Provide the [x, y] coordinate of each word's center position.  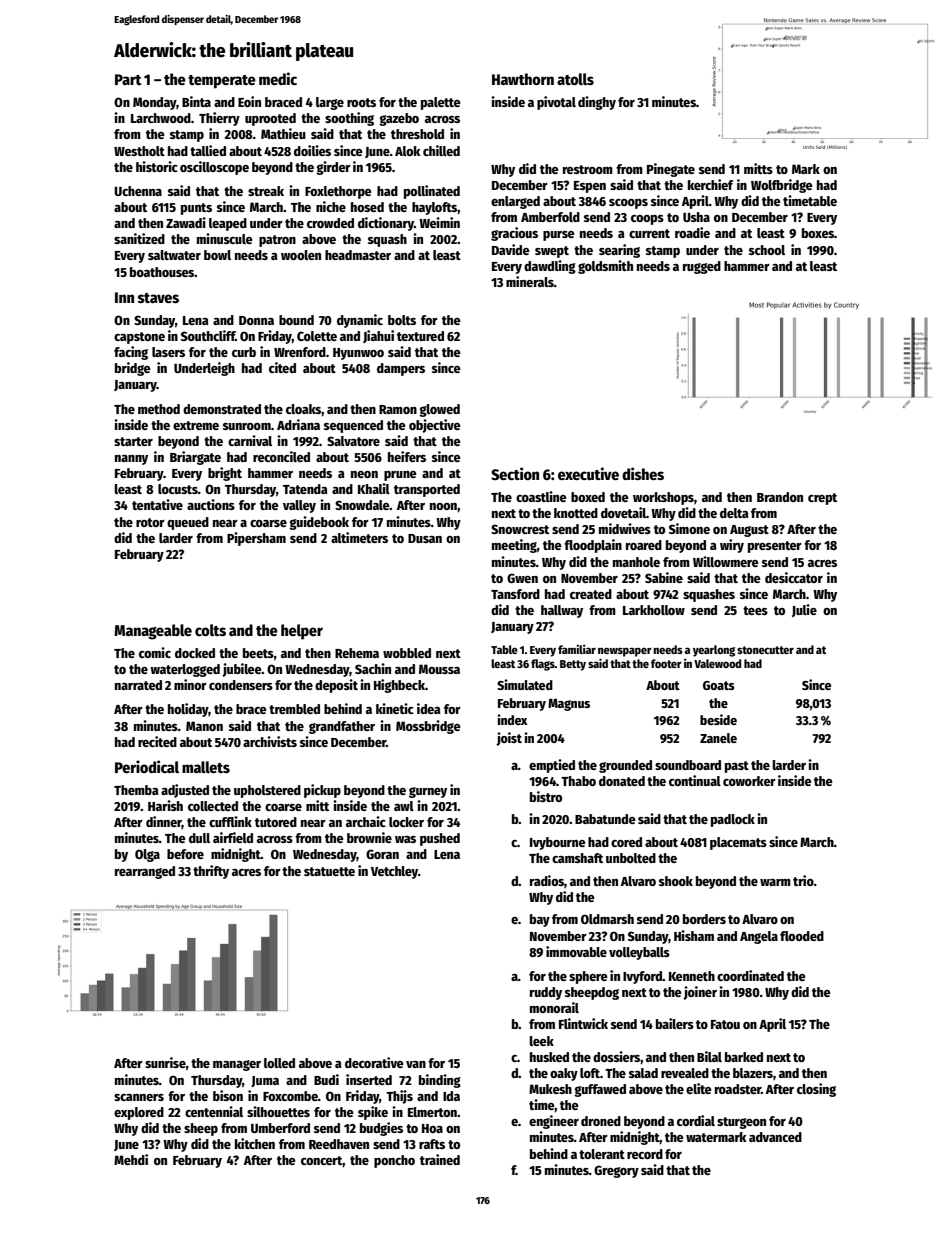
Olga [147, 855]
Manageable [153, 632]
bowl [217, 255]
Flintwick [583, 1023]
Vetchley [394, 872]
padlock [733, 820]
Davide [511, 249]
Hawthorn [523, 79]
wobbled [407, 653]
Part [128, 79]
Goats [719, 685]
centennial [214, 1111]
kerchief [710, 184]
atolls [575, 79]
